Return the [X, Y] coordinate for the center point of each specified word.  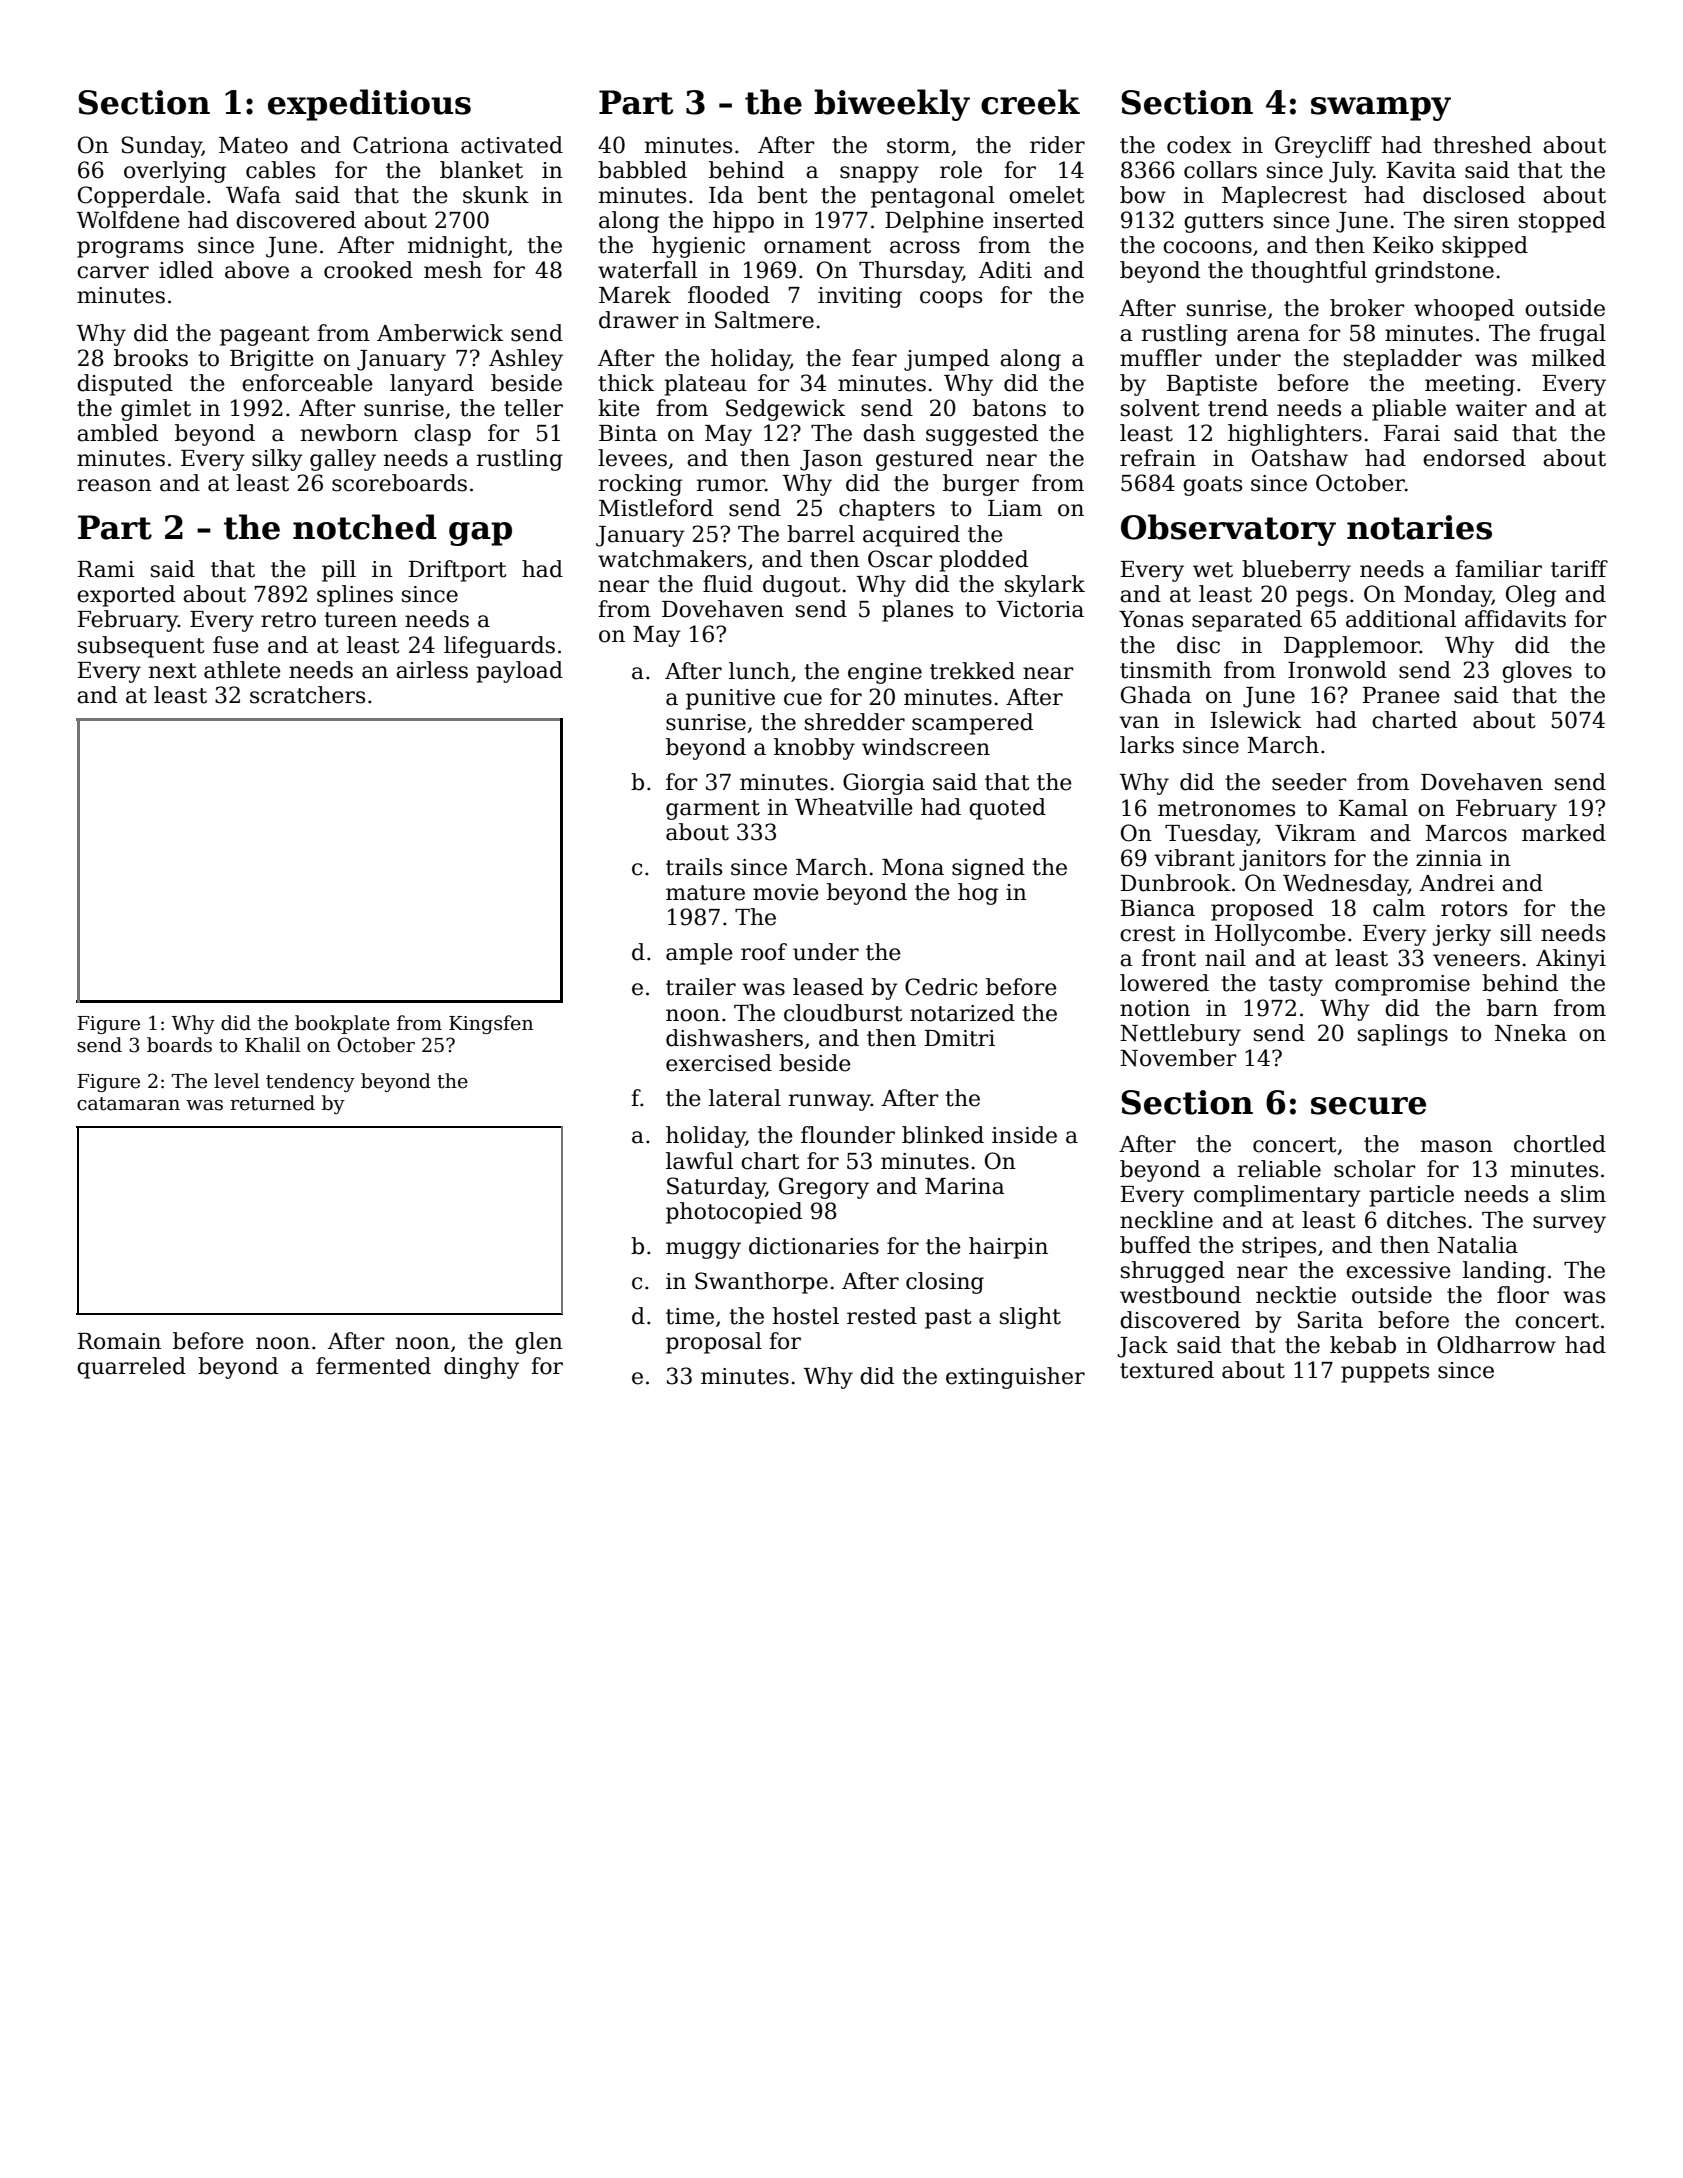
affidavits [1515, 619]
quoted [1007, 809]
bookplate [342, 1024]
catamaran [128, 1104]
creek [1030, 102]
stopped [1562, 222]
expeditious [369, 105]
